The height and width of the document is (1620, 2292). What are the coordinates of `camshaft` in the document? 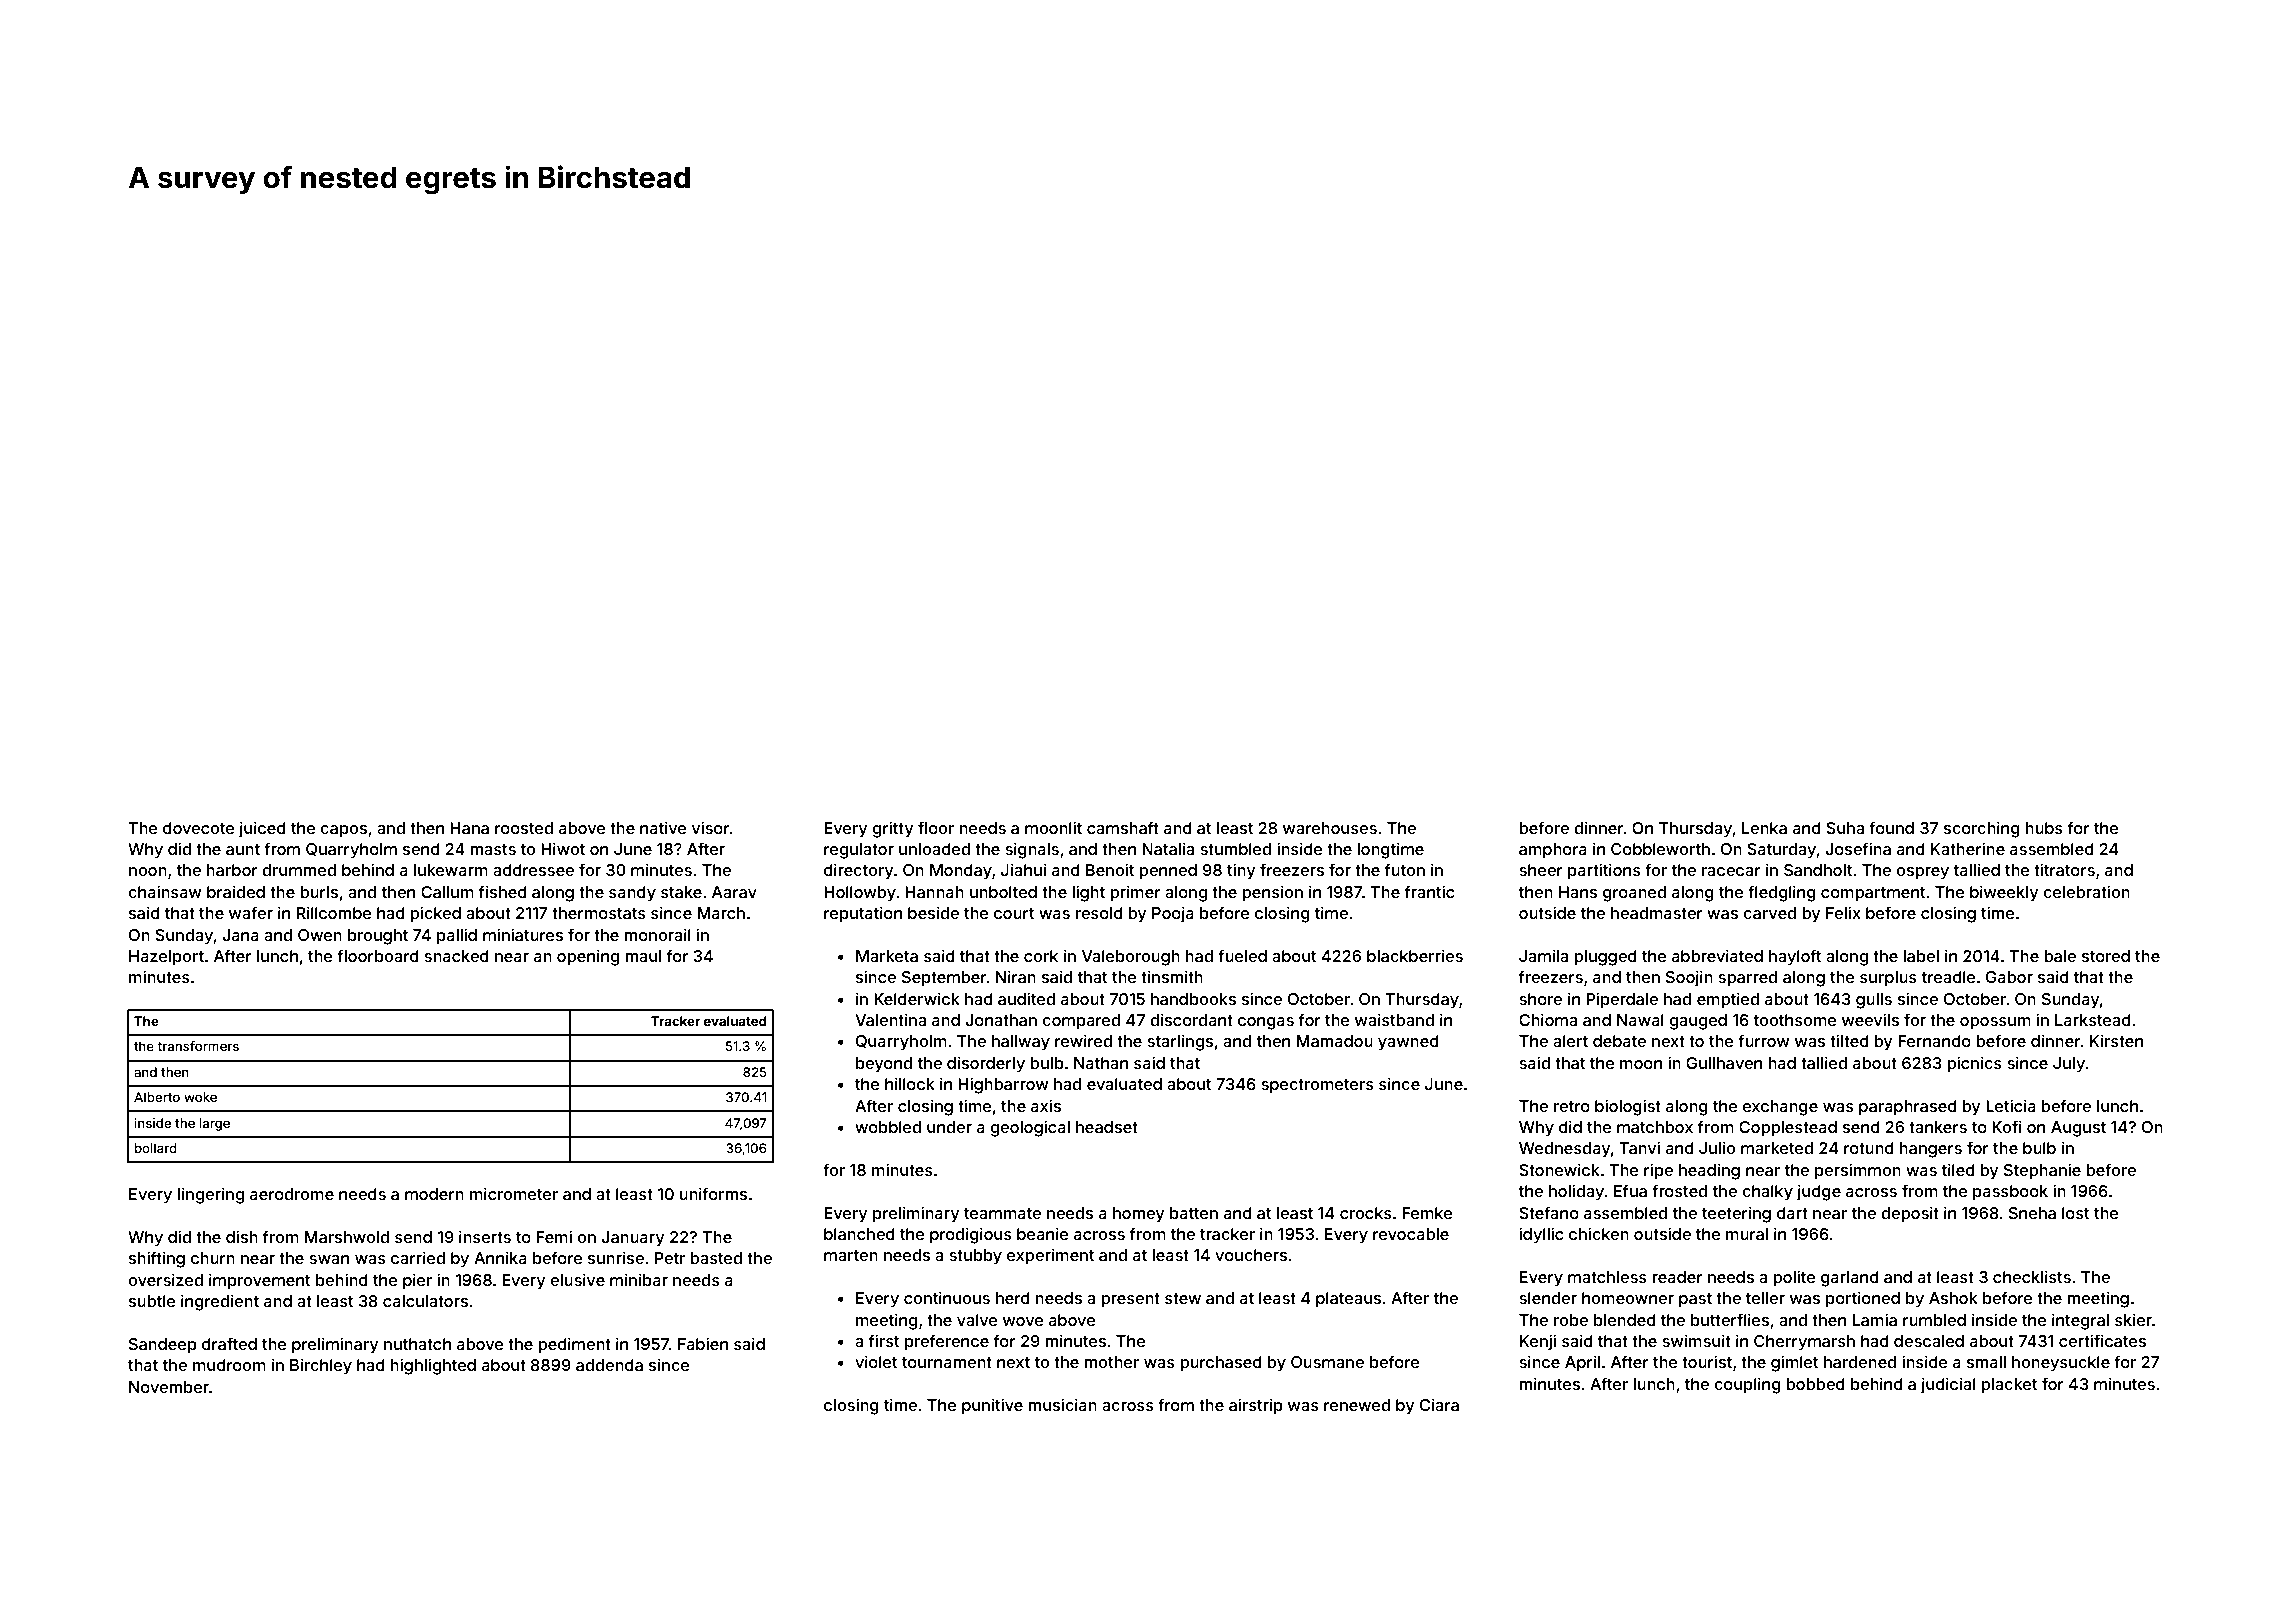 It's located at (1123, 827).
